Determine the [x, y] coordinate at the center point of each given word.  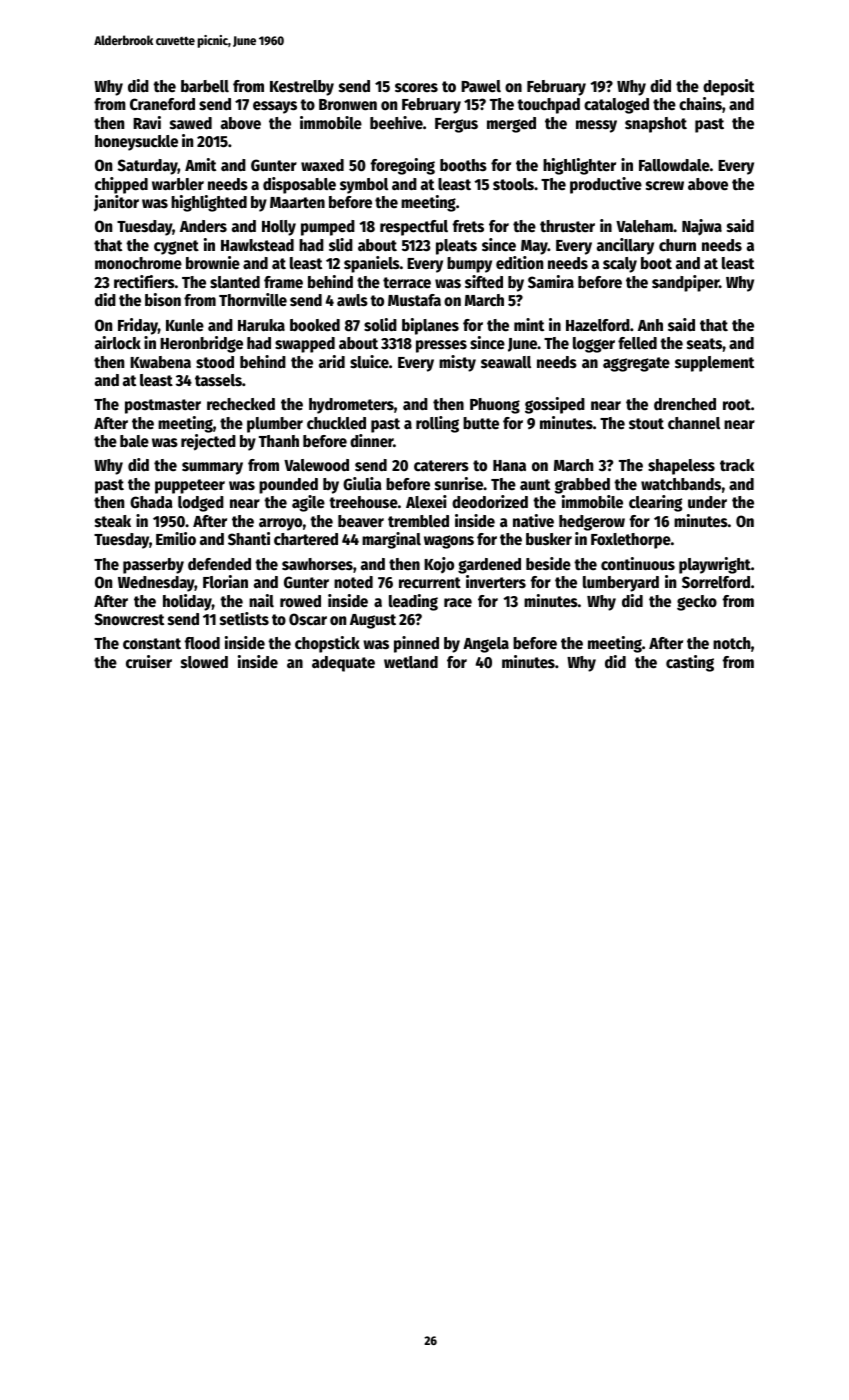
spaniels [372, 264]
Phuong [495, 406]
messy [596, 126]
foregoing [403, 166]
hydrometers [351, 406]
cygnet [176, 247]
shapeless [681, 467]
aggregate [636, 364]
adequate [343, 664]
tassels [218, 380]
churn [677, 245]
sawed [191, 123]
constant [152, 644]
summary [212, 468]
